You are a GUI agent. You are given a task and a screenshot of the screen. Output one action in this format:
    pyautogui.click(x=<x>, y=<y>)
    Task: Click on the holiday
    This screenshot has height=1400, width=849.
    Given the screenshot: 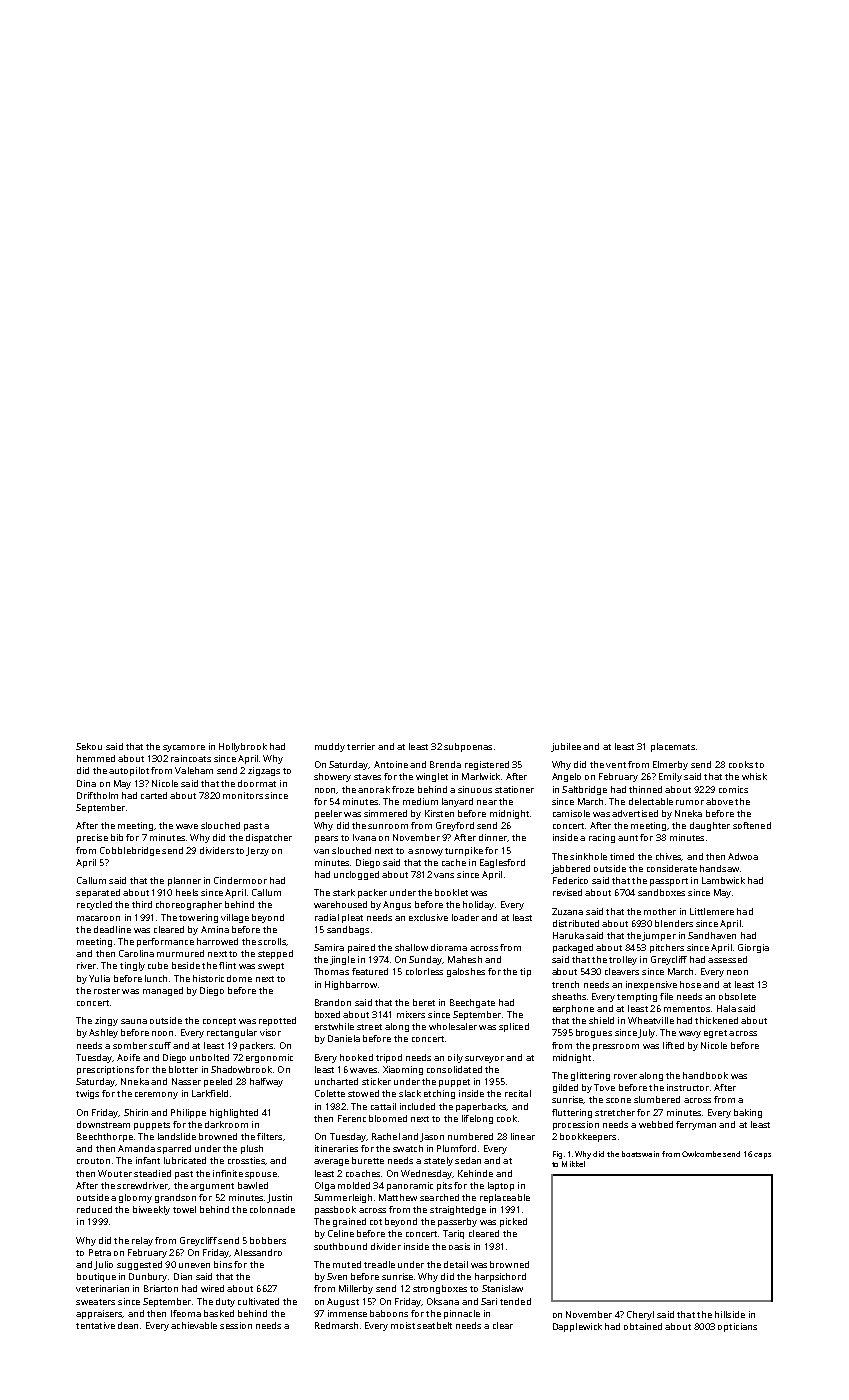 What is the action you would take?
    pyautogui.click(x=478, y=905)
